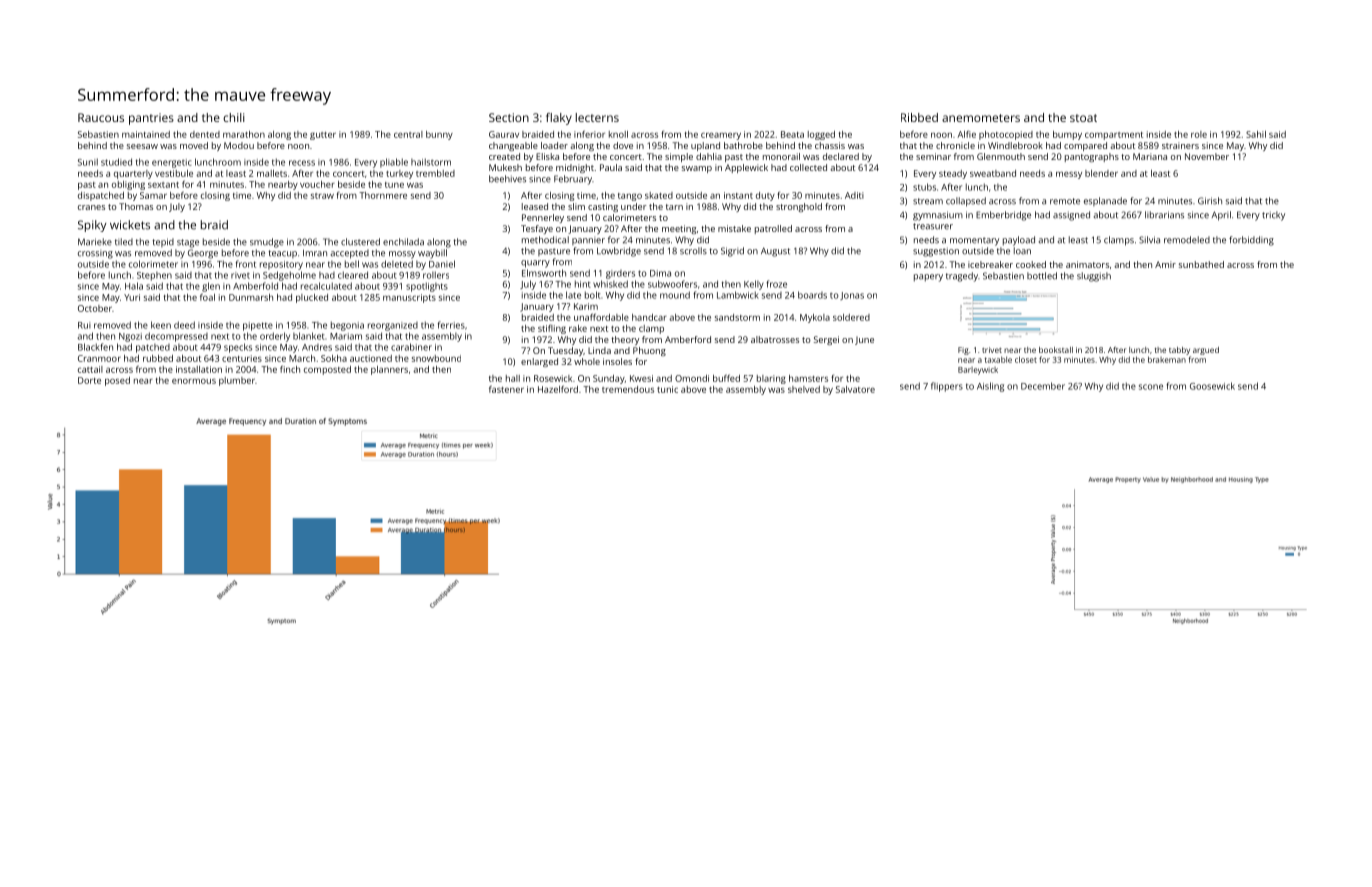 The width and height of the page is (1372, 887). Describe the element at coordinates (255, 286) in the page. I see `Amberfold` at that location.
